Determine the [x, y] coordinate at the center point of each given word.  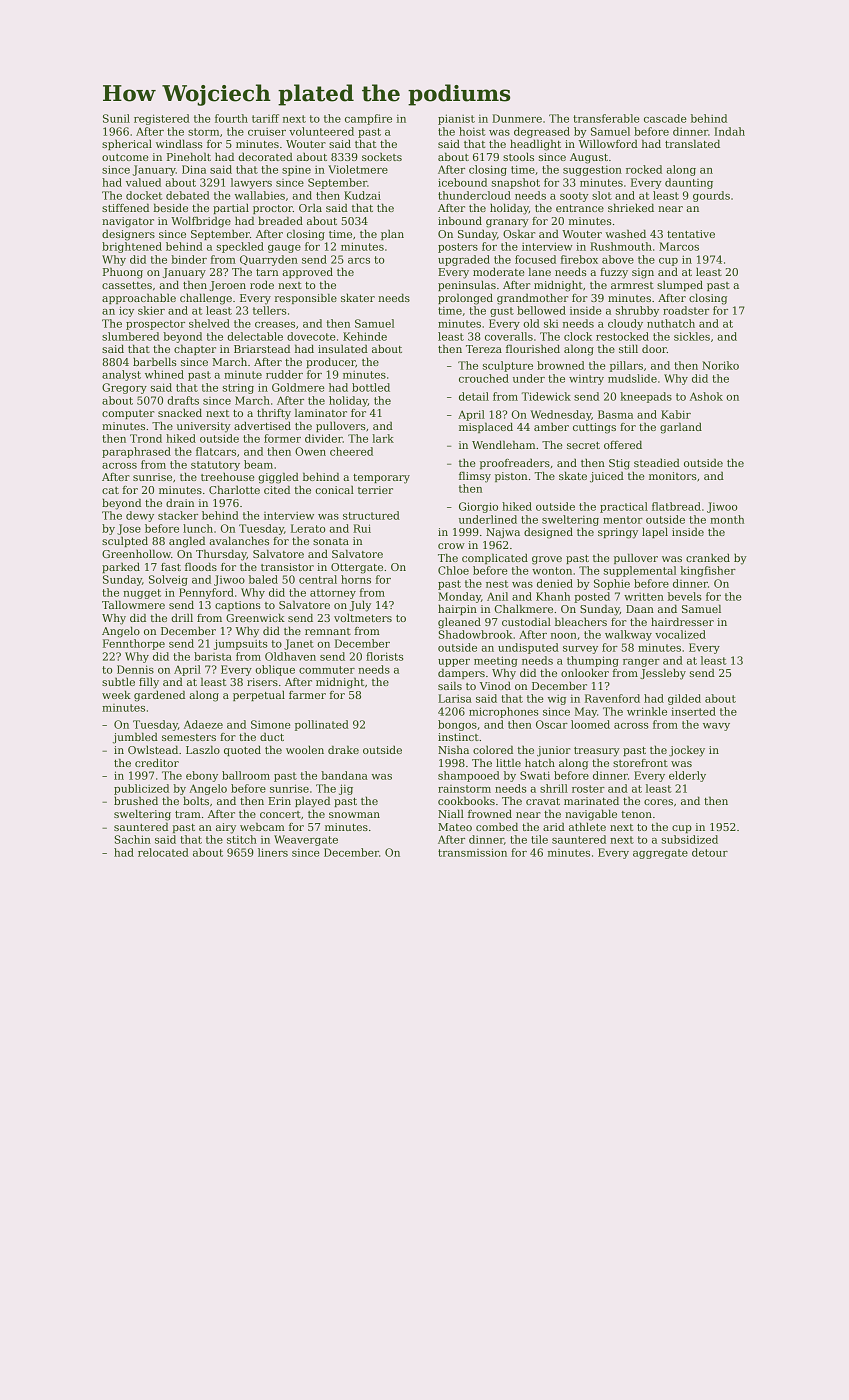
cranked [708, 557]
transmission [472, 852]
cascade [665, 118]
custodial [526, 621]
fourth [231, 118]
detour [710, 852]
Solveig [168, 580]
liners [273, 852]
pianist [456, 119]
